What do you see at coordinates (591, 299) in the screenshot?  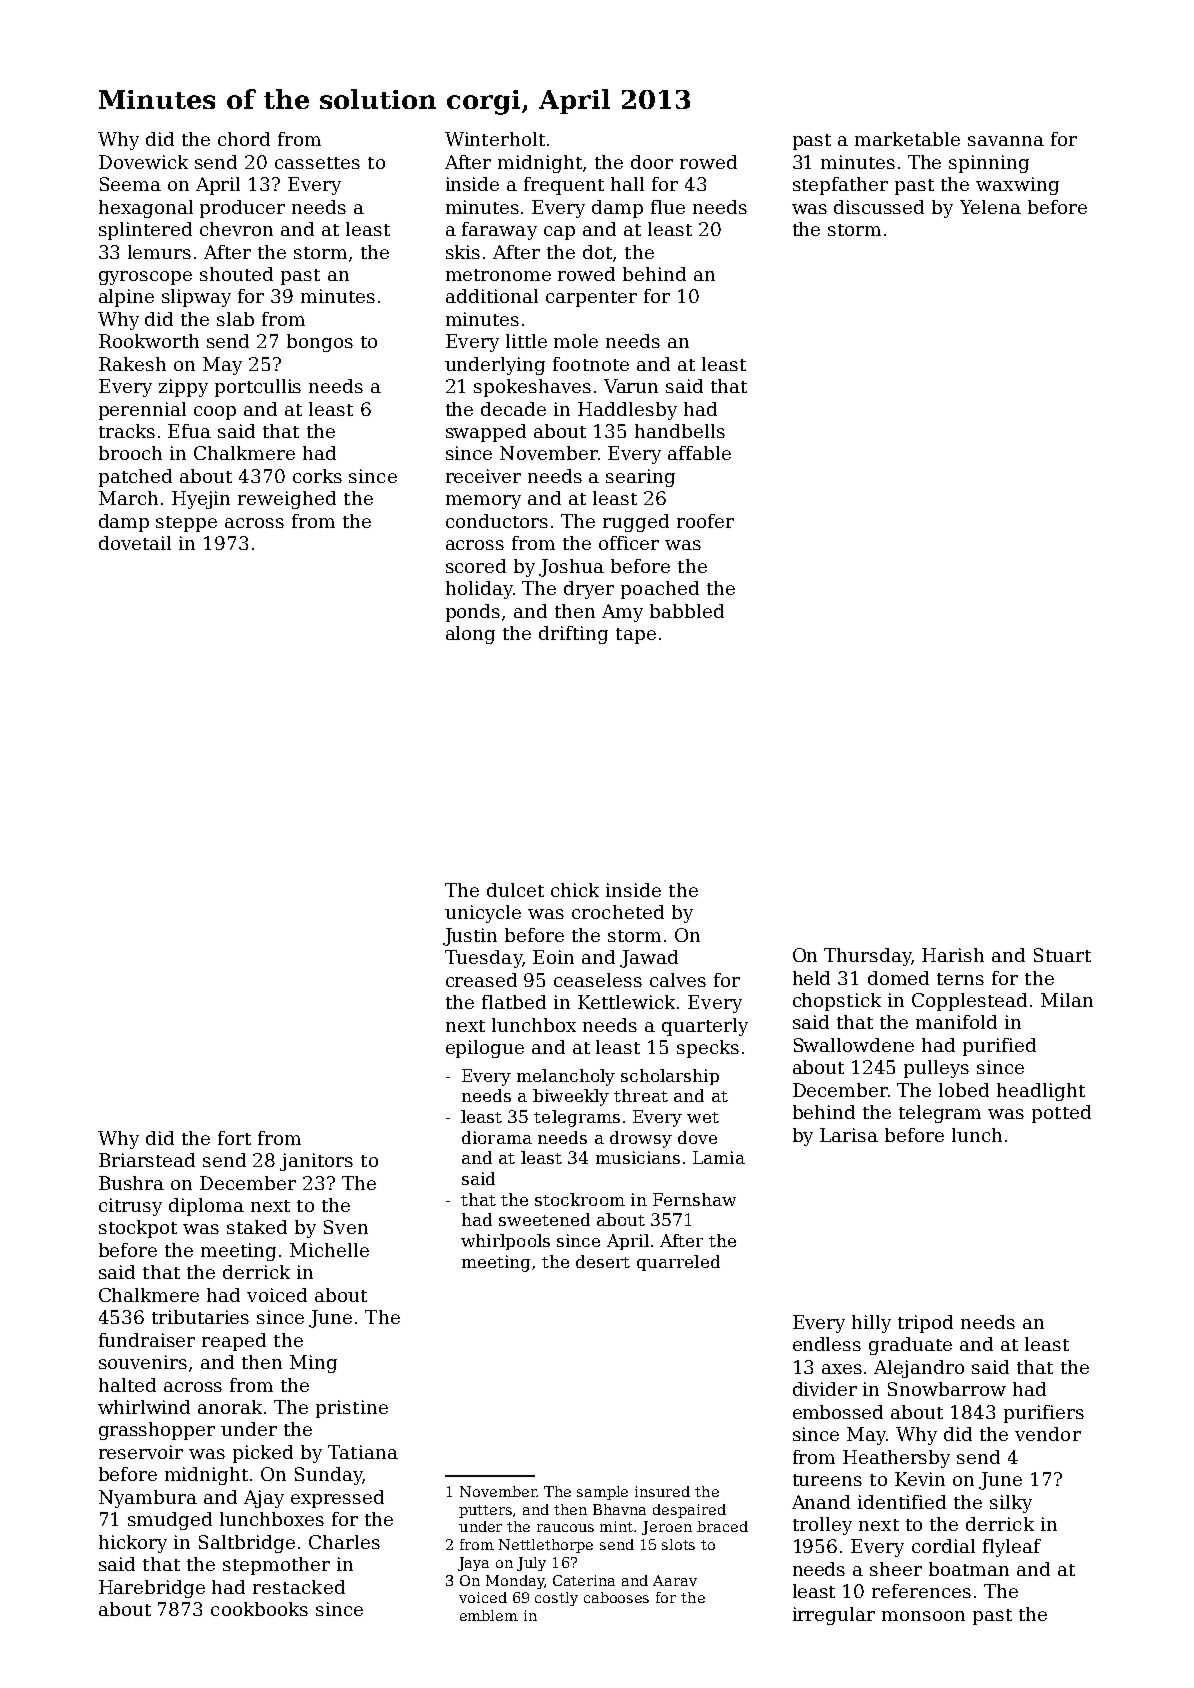 I see `carpenter` at bounding box center [591, 299].
